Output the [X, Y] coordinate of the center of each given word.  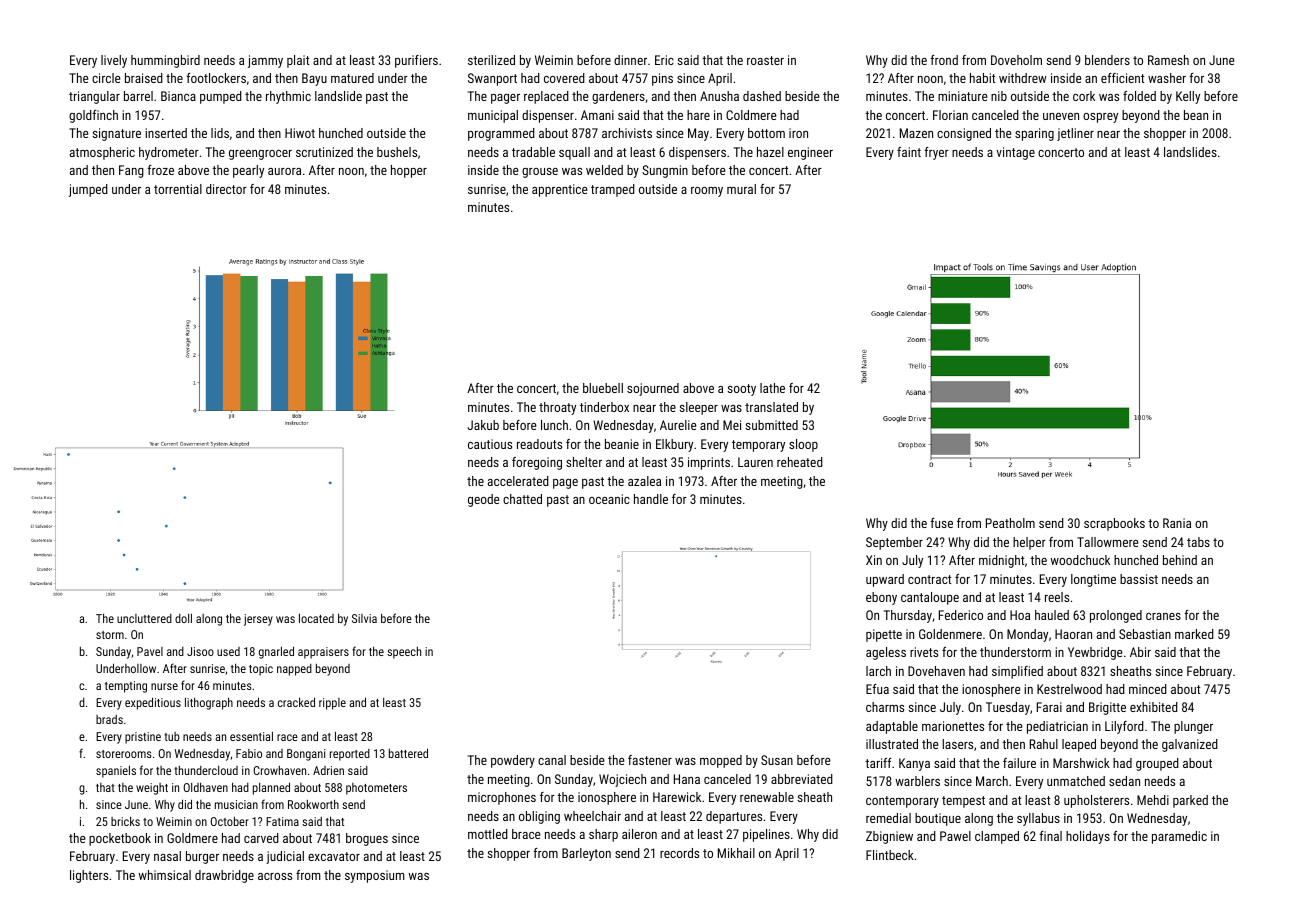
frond [944, 60]
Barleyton [586, 854]
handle [651, 499]
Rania [1177, 523]
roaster [765, 60]
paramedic [1179, 837]
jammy [265, 61]
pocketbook [120, 839]
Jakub [483, 425]
